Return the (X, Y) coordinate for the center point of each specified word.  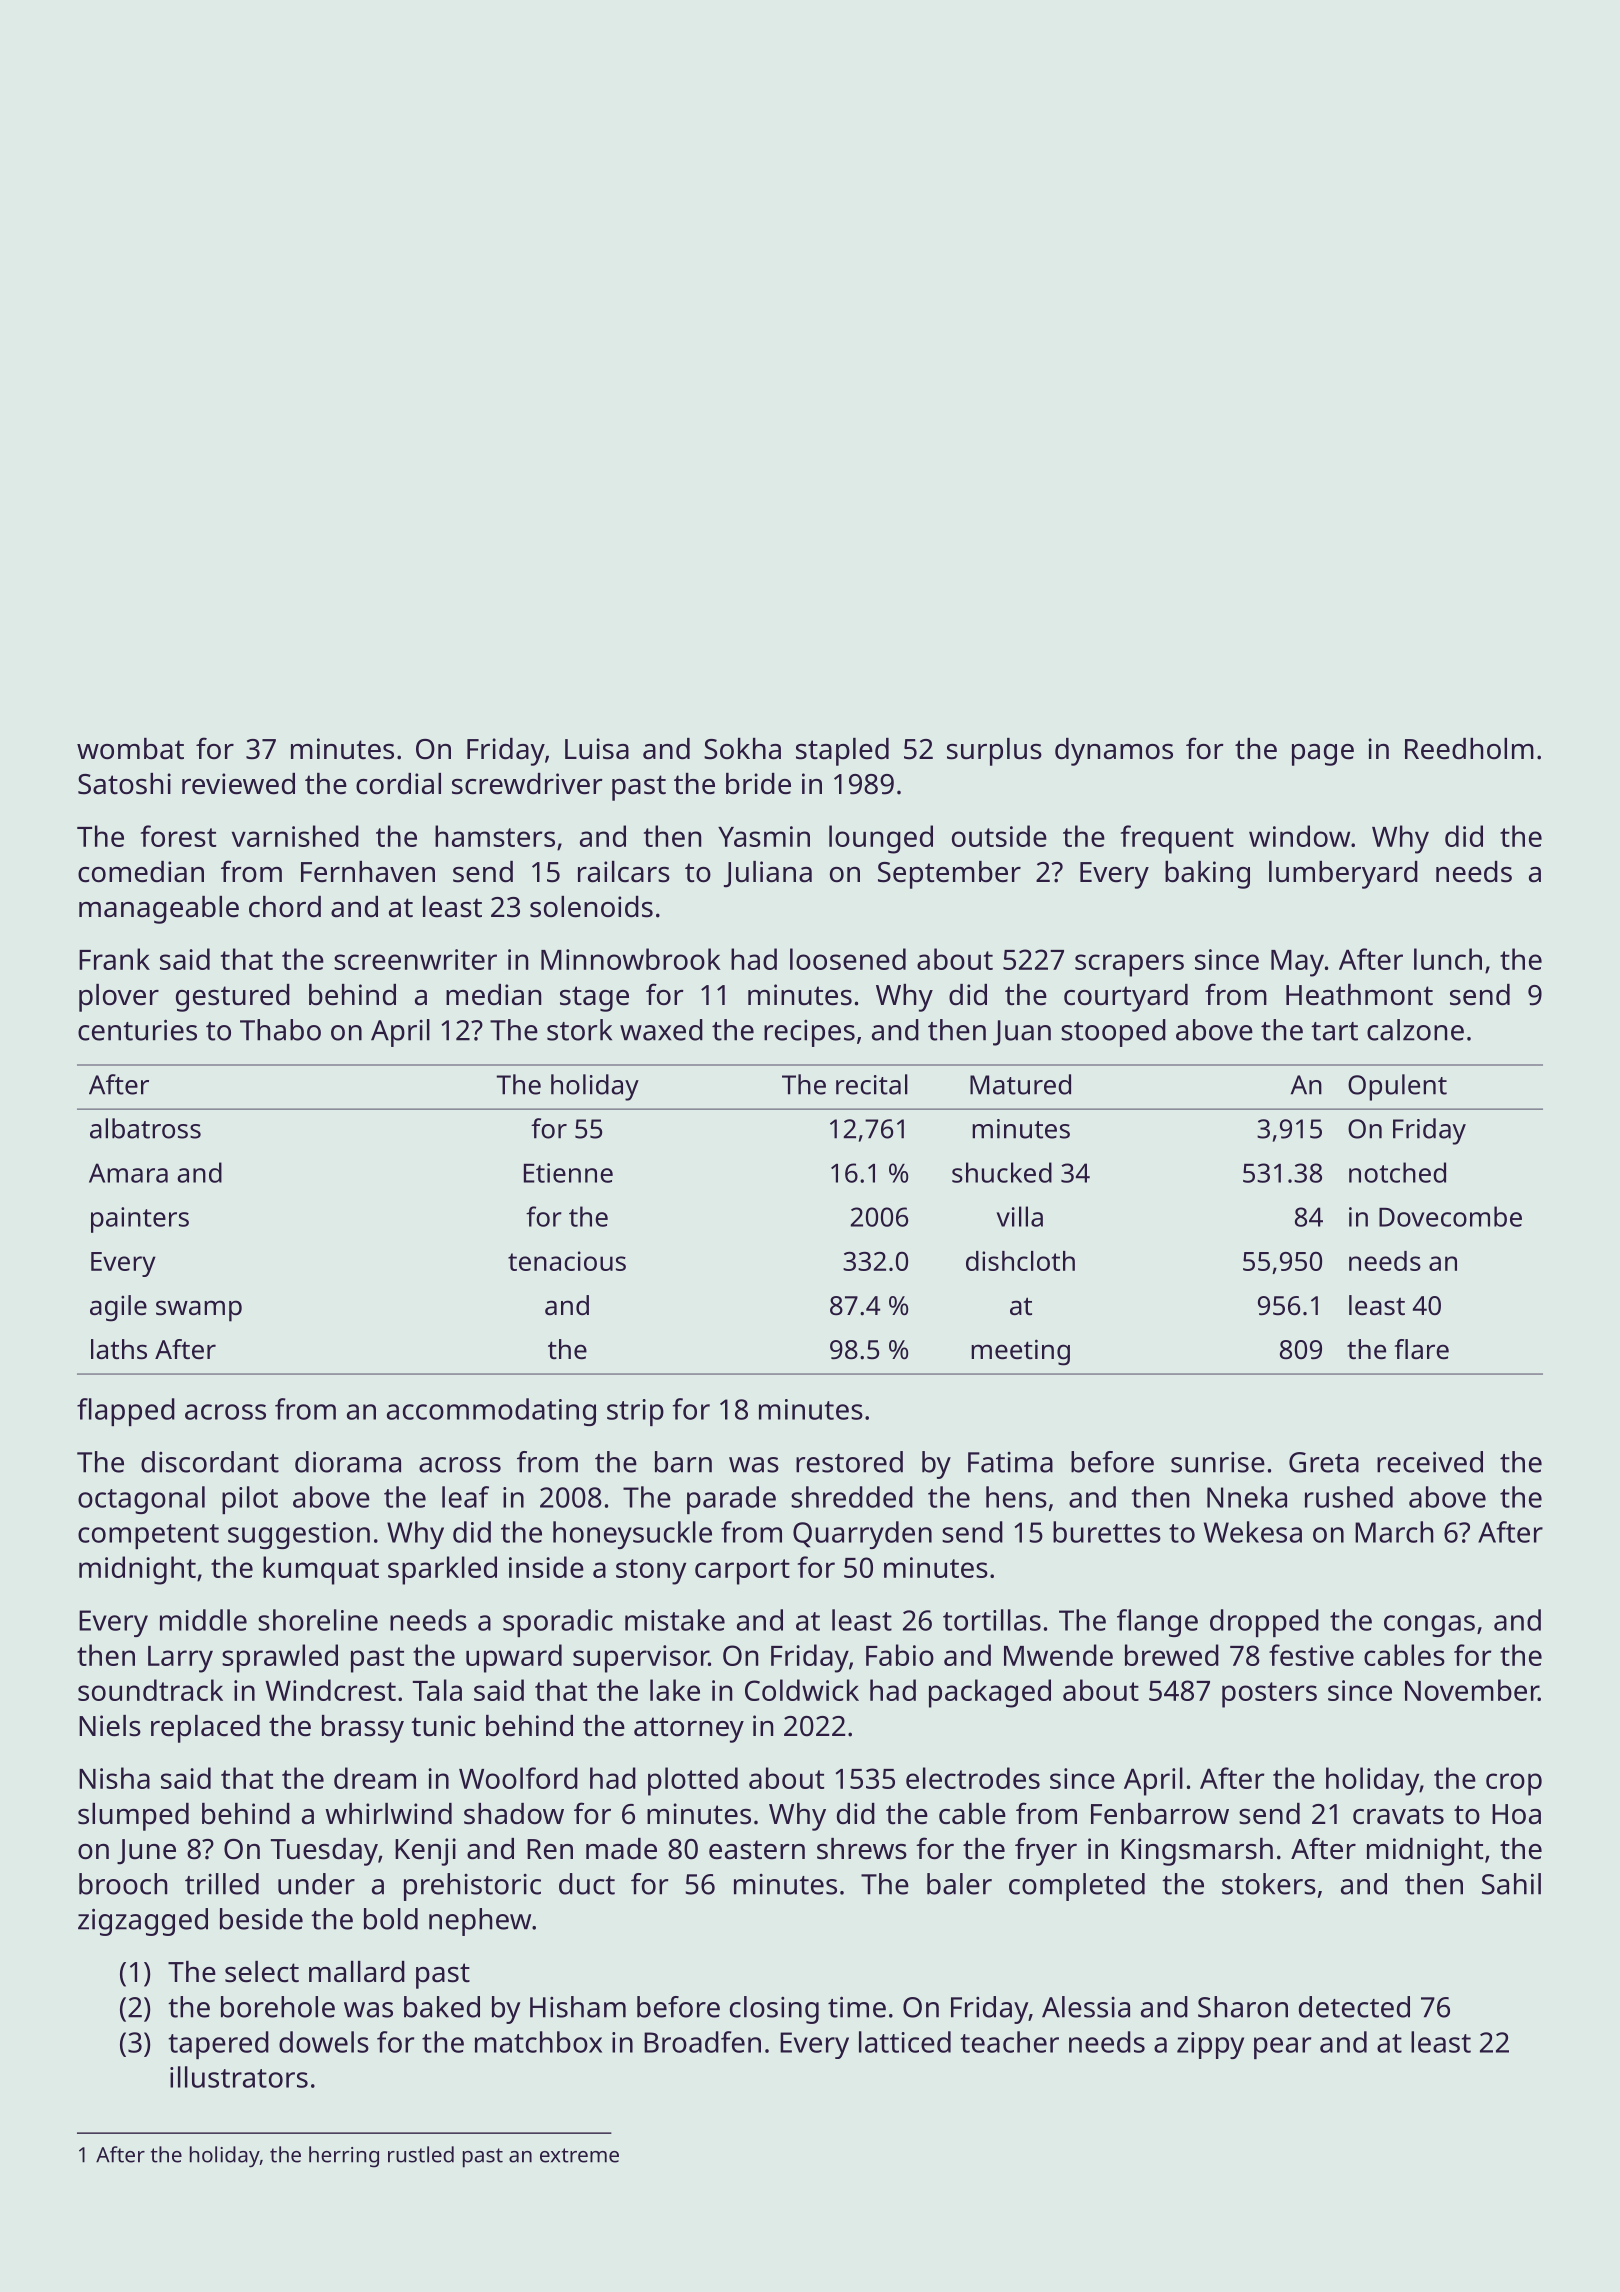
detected (1354, 2007)
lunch (1448, 959)
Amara (128, 1173)
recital (872, 1084)
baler (959, 1884)
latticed (905, 2042)
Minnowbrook (631, 959)
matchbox (538, 2042)
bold (391, 1919)
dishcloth (1020, 1261)
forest (178, 836)
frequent (1177, 839)
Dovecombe (1450, 1216)
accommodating (491, 1412)
